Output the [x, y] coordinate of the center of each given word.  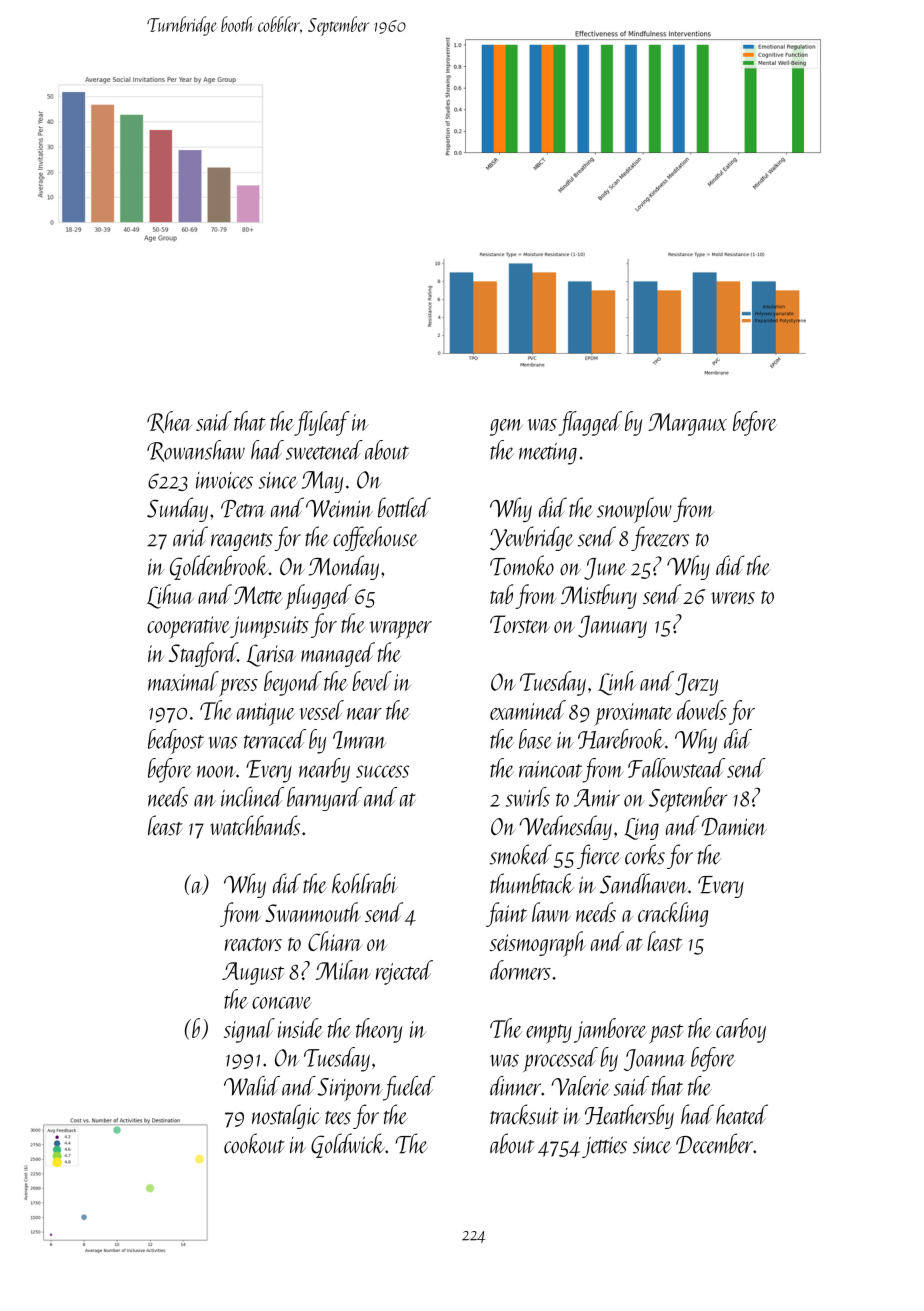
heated [742, 1114]
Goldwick [348, 1145]
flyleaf [322, 423]
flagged [590, 423]
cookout [254, 1143]
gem [506, 427]
